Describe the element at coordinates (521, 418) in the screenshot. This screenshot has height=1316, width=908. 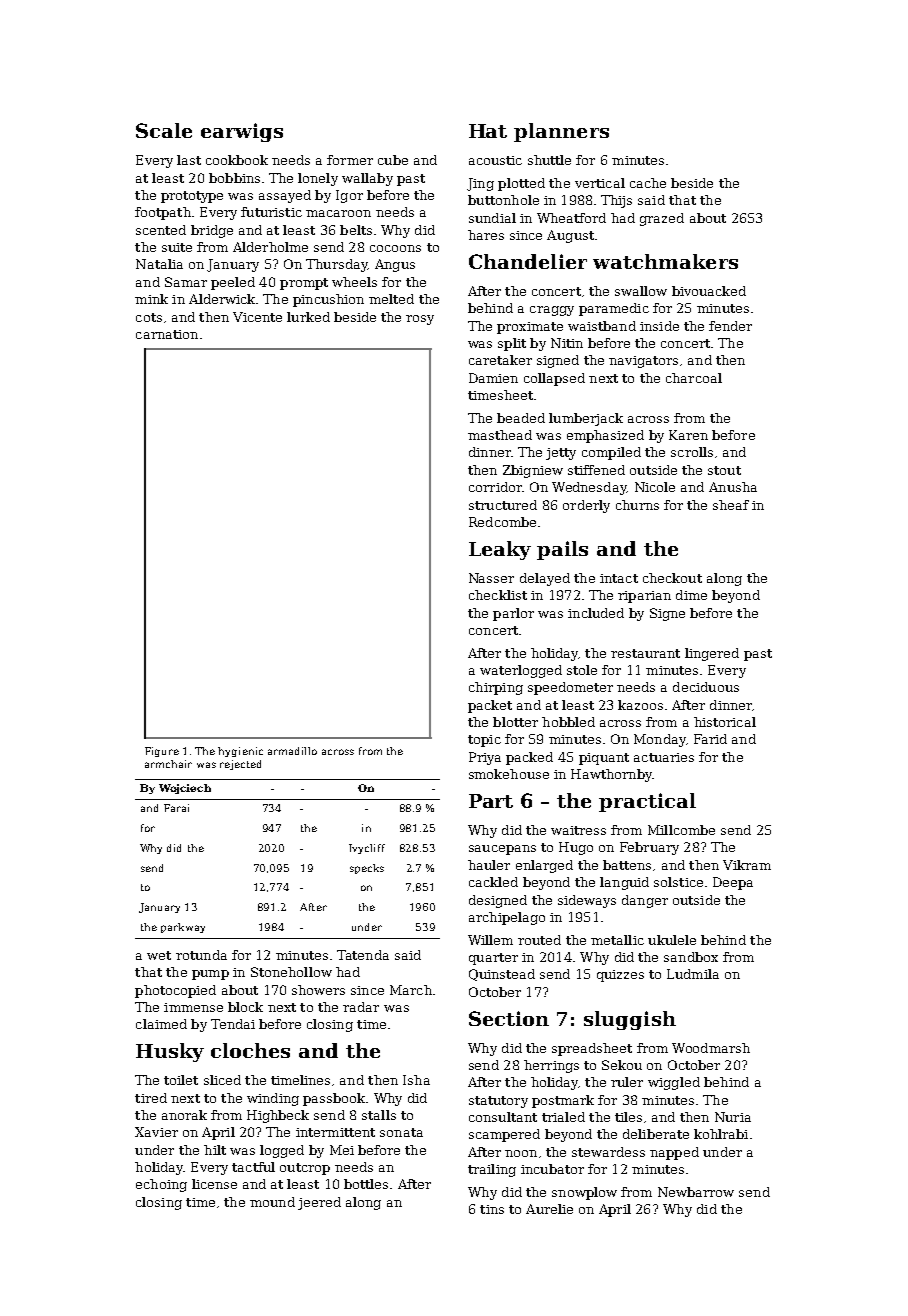
I see `beaded` at that location.
